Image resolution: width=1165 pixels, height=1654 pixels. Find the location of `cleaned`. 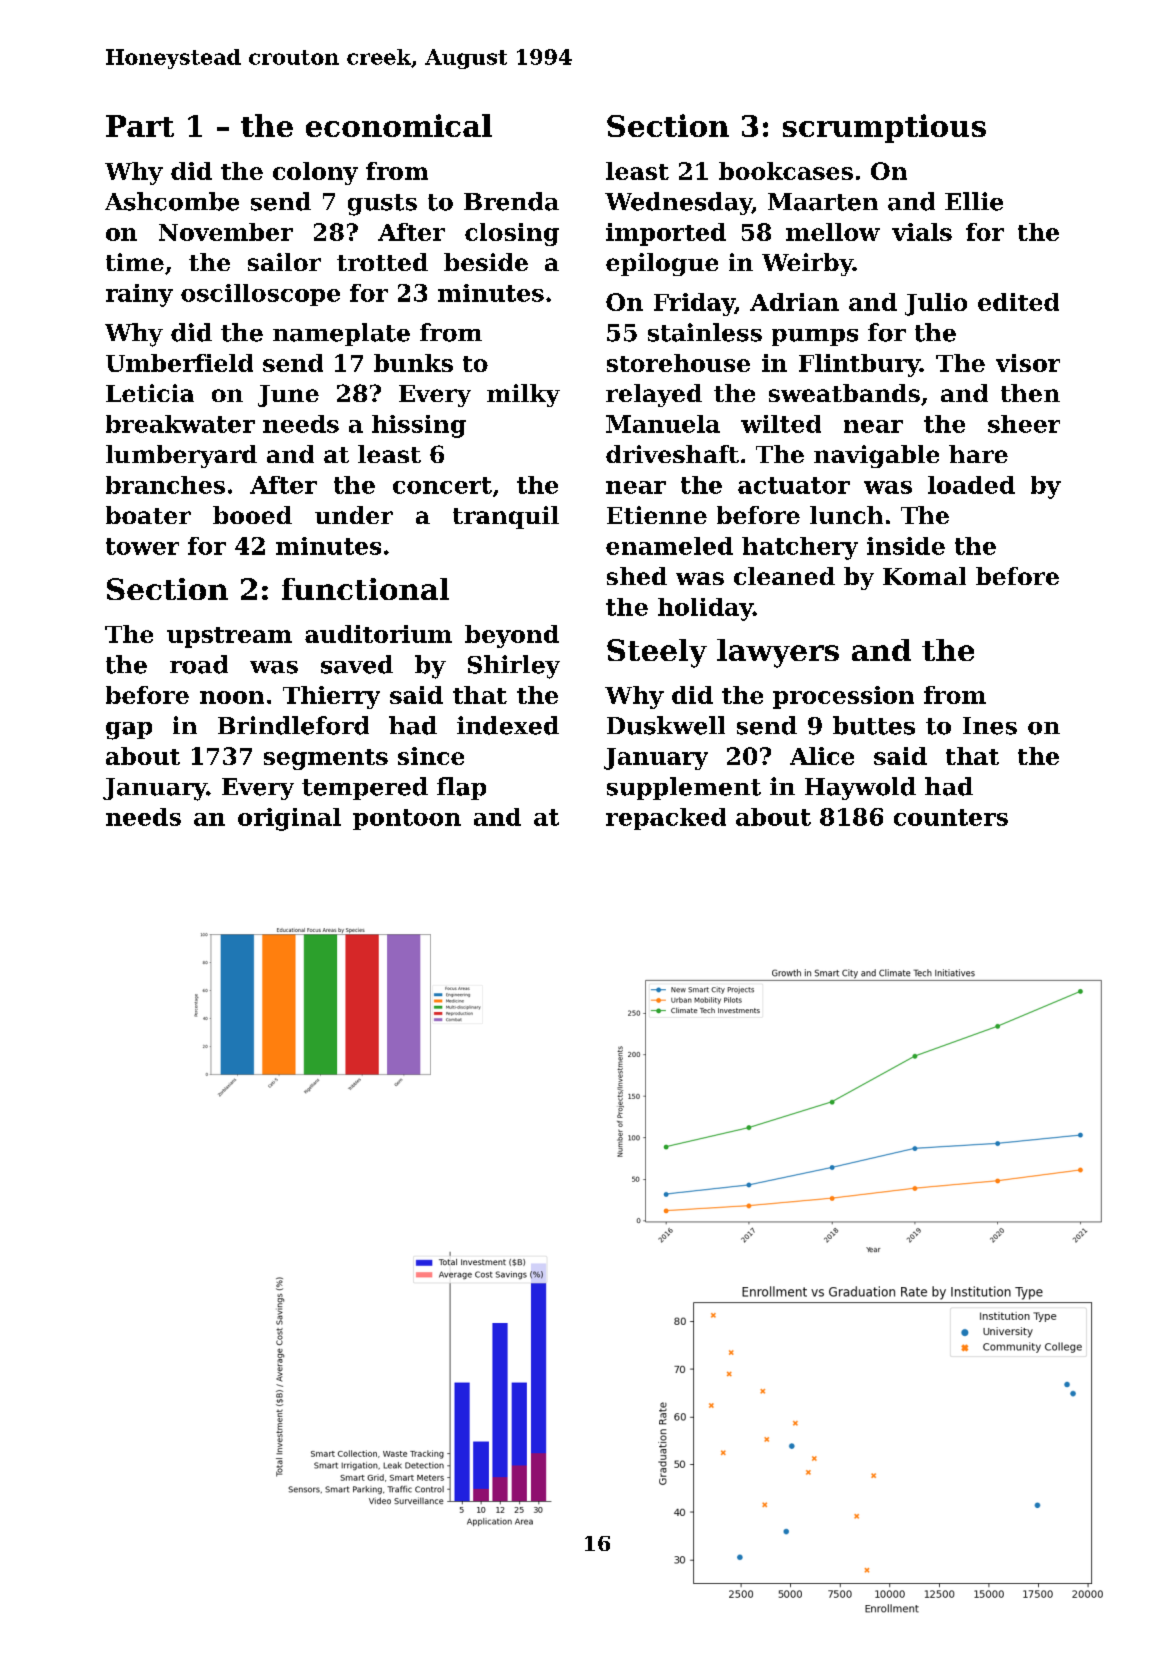

cleaned is located at coordinates (784, 576).
